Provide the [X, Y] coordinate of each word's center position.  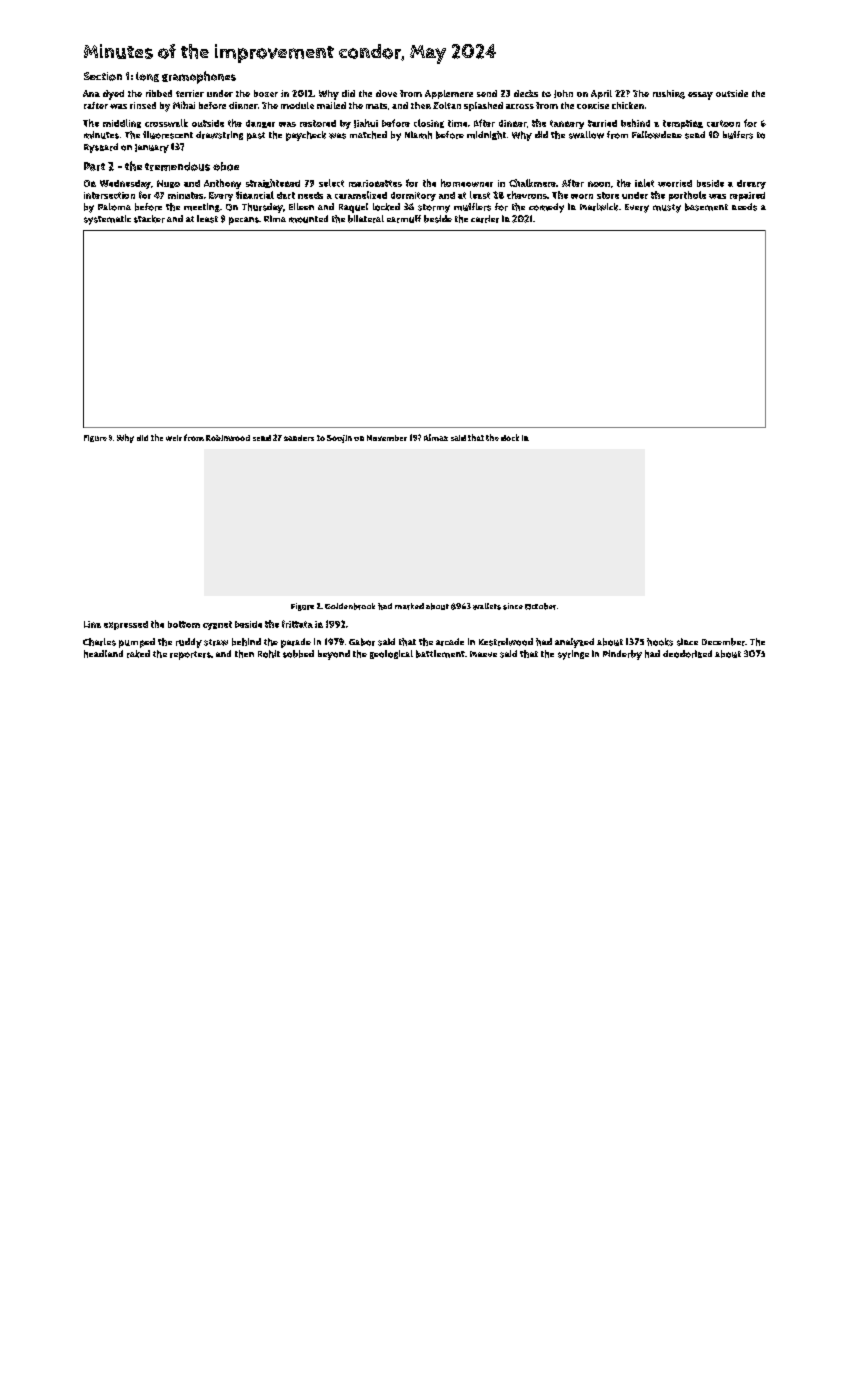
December [723, 642]
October [540, 606]
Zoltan [447, 105]
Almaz [436, 437]
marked [409, 606]
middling [122, 123]
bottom [184, 624]
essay [700, 96]
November [387, 438]
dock [510, 437]
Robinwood [228, 438]
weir [174, 438]
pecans [244, 221]
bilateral [366, 219]
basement [706, 207]
